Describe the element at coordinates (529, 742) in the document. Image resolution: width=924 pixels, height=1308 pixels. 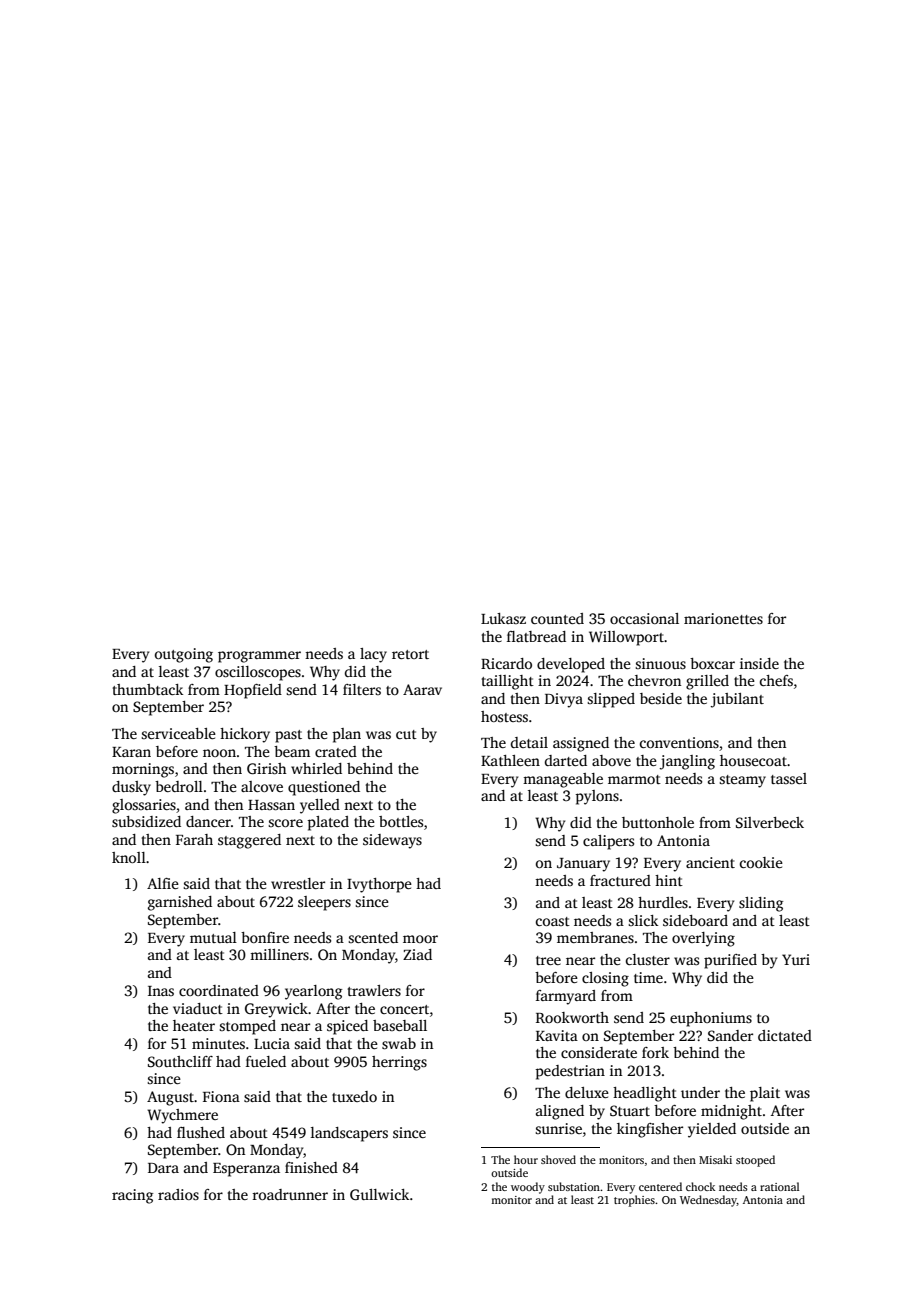
I see `detail` at that location.
